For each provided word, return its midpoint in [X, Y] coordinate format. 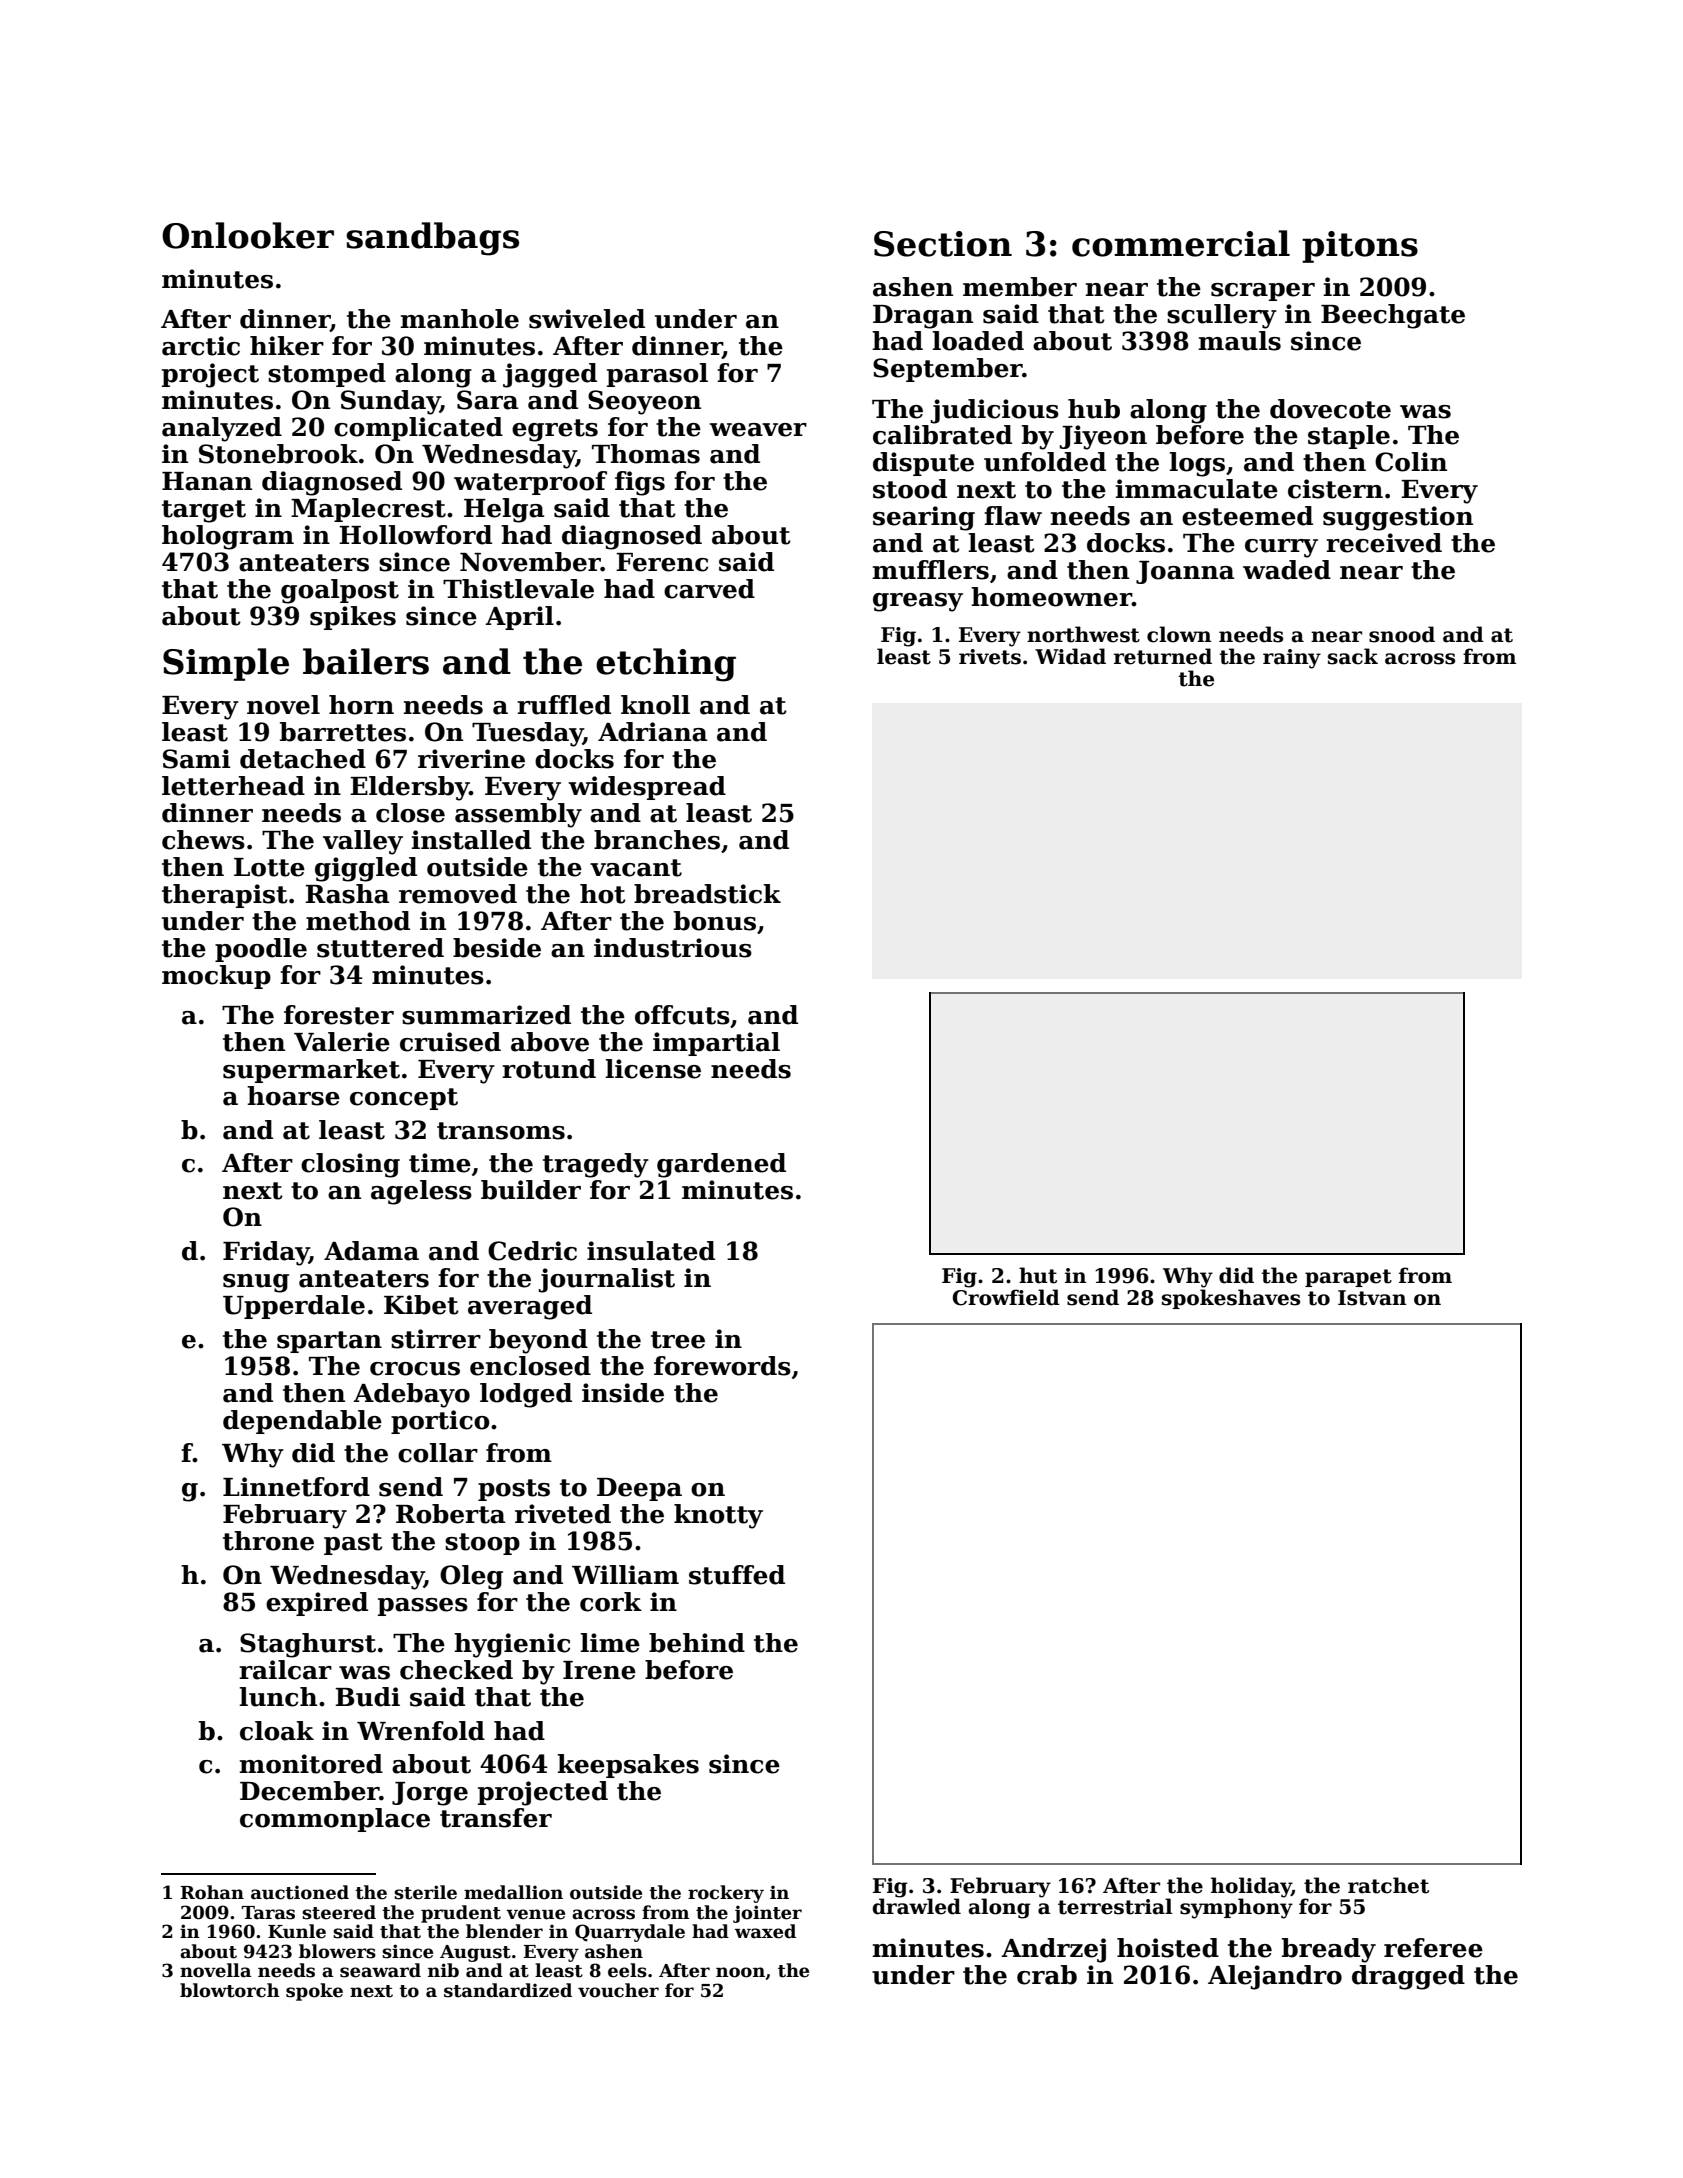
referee [1433, 1948]
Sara [487, 400]
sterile [425, 1892]
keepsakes [628, 1766]
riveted [563, 1514]
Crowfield [1006, 1297]
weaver [758, 430]
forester [339, 1015]
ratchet [1388, 1885]
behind [697, 1643]
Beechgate [1393, 316]
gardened [721, 1165]
